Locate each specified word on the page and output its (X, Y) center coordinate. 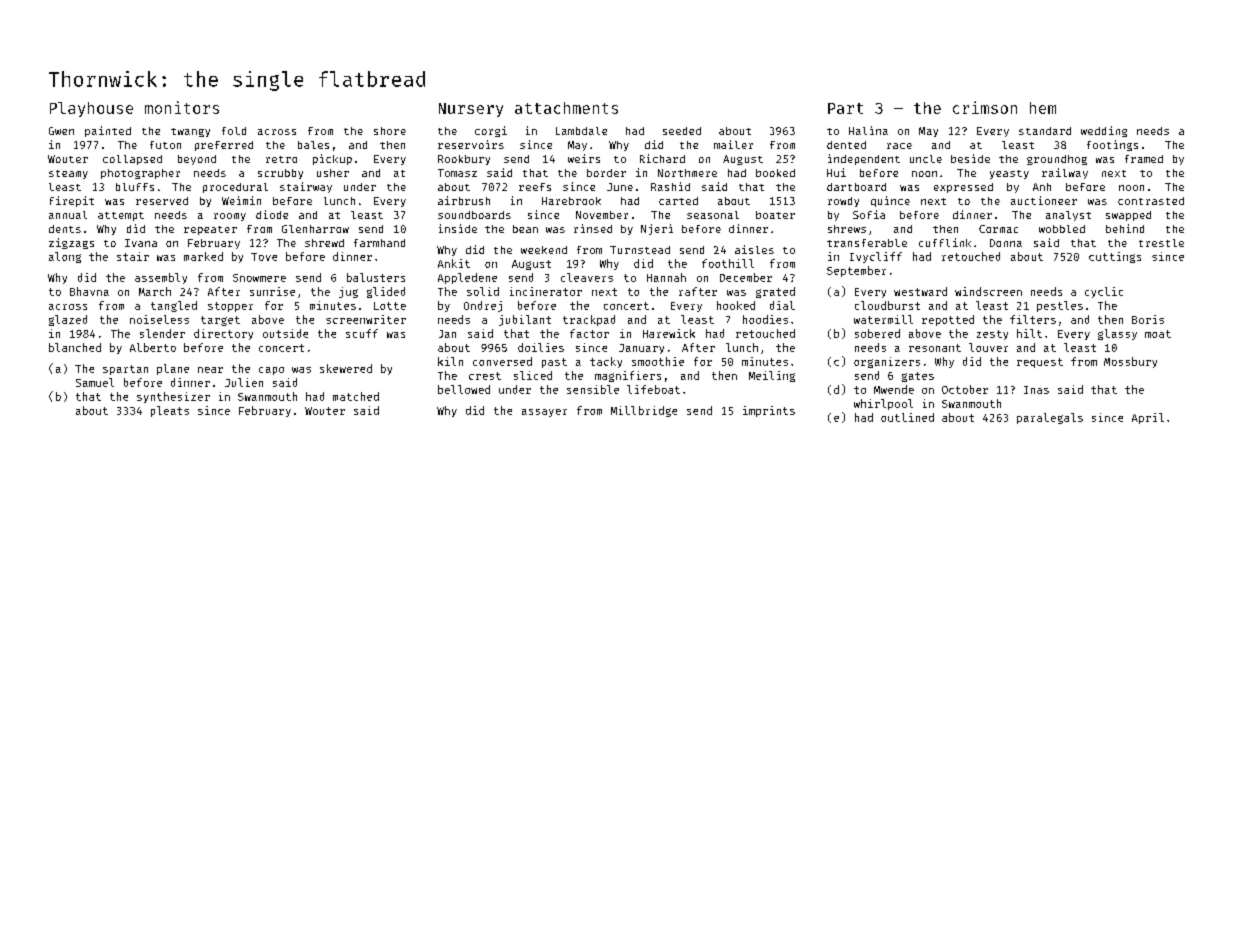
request (1040, 363)
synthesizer (173, 397)
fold (234, 131)
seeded (682, 131)
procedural (235, 188)
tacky (606, 362)
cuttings (1115, 257)
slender (162, 333)
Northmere (687, 173)
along (65, 257)
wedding (1104, 131)
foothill (728, 263)
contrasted (1151, 201)
